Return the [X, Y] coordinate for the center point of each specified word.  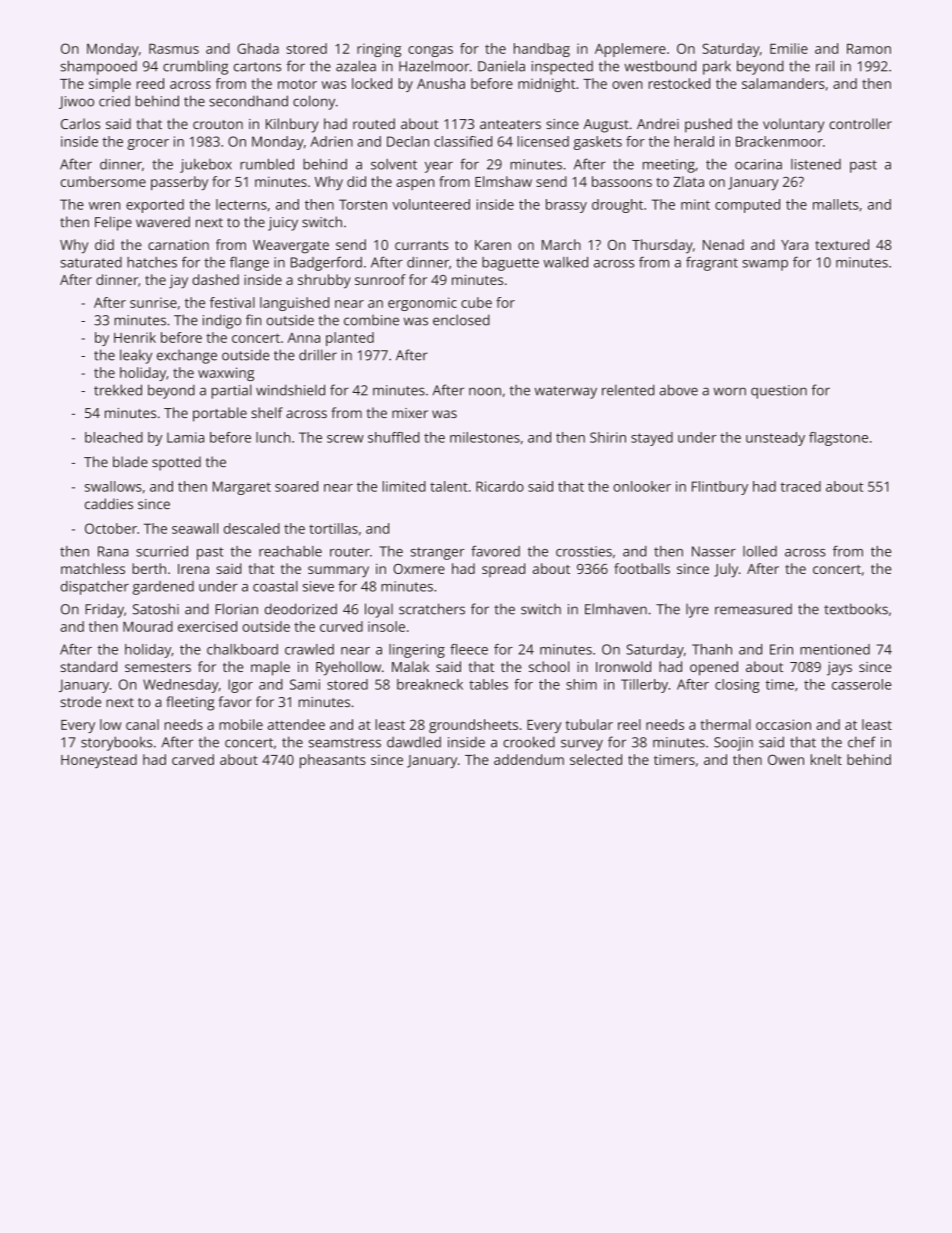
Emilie [789, 48]
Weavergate [291, 247]
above [678, 390]
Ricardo [500, 486]
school [549, 666]
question [779, 392]
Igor [240, 686]
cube [476, 302]
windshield [290, 390]
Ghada [258, 48]
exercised [207, 626]
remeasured [753, 609]
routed [374, 123]
